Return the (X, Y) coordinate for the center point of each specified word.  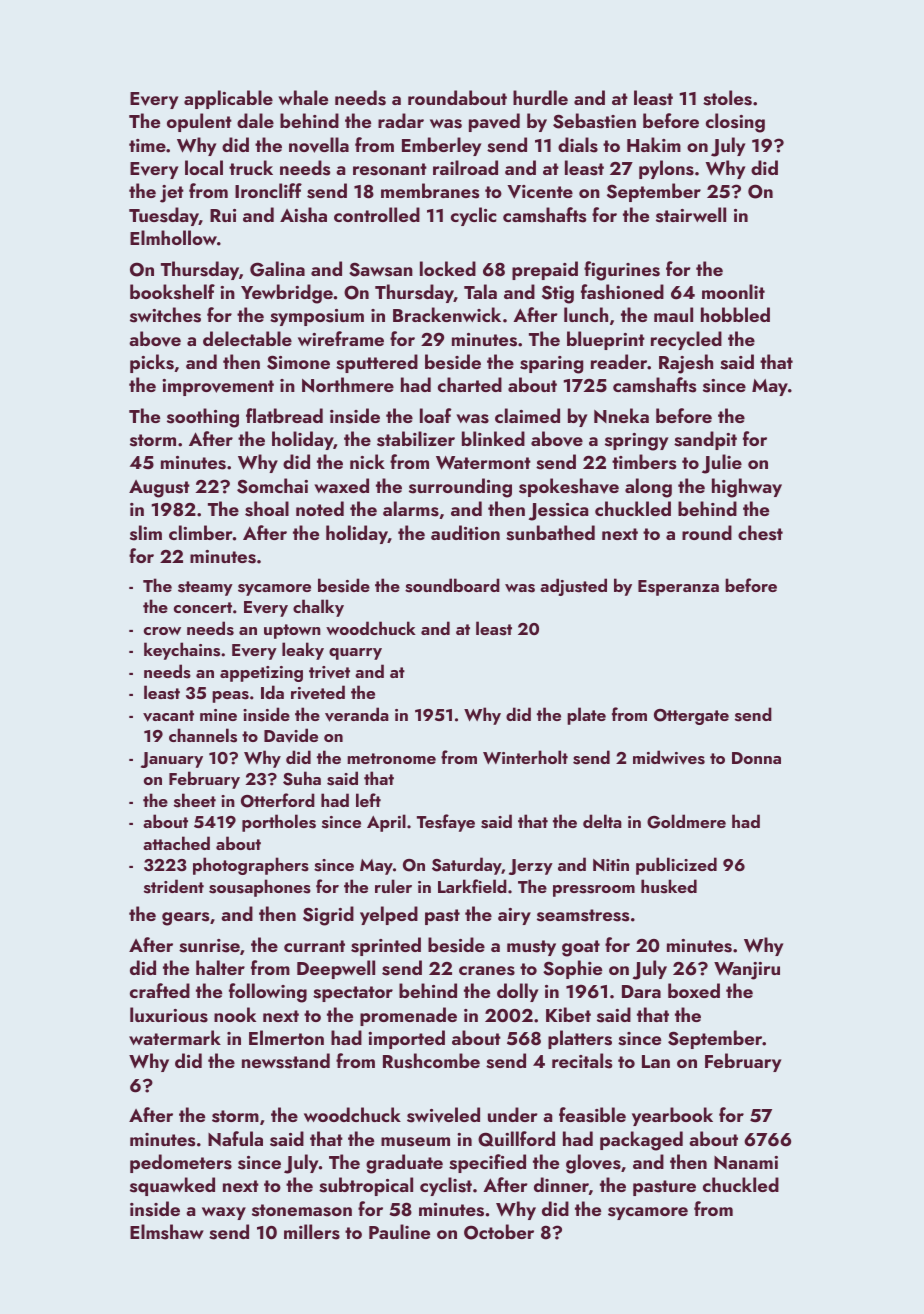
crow (162, 631)
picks (152, 363)
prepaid (545, 270)
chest (760, 533)
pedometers (181, 1163)
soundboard (452, 585)
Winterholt (525, 757)
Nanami (746, 1162)
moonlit (733, 291)
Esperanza (678, 588)
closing (735, 123)
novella (319, 145)
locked (448, 268)
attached (176, 843)
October (499, 1232)
